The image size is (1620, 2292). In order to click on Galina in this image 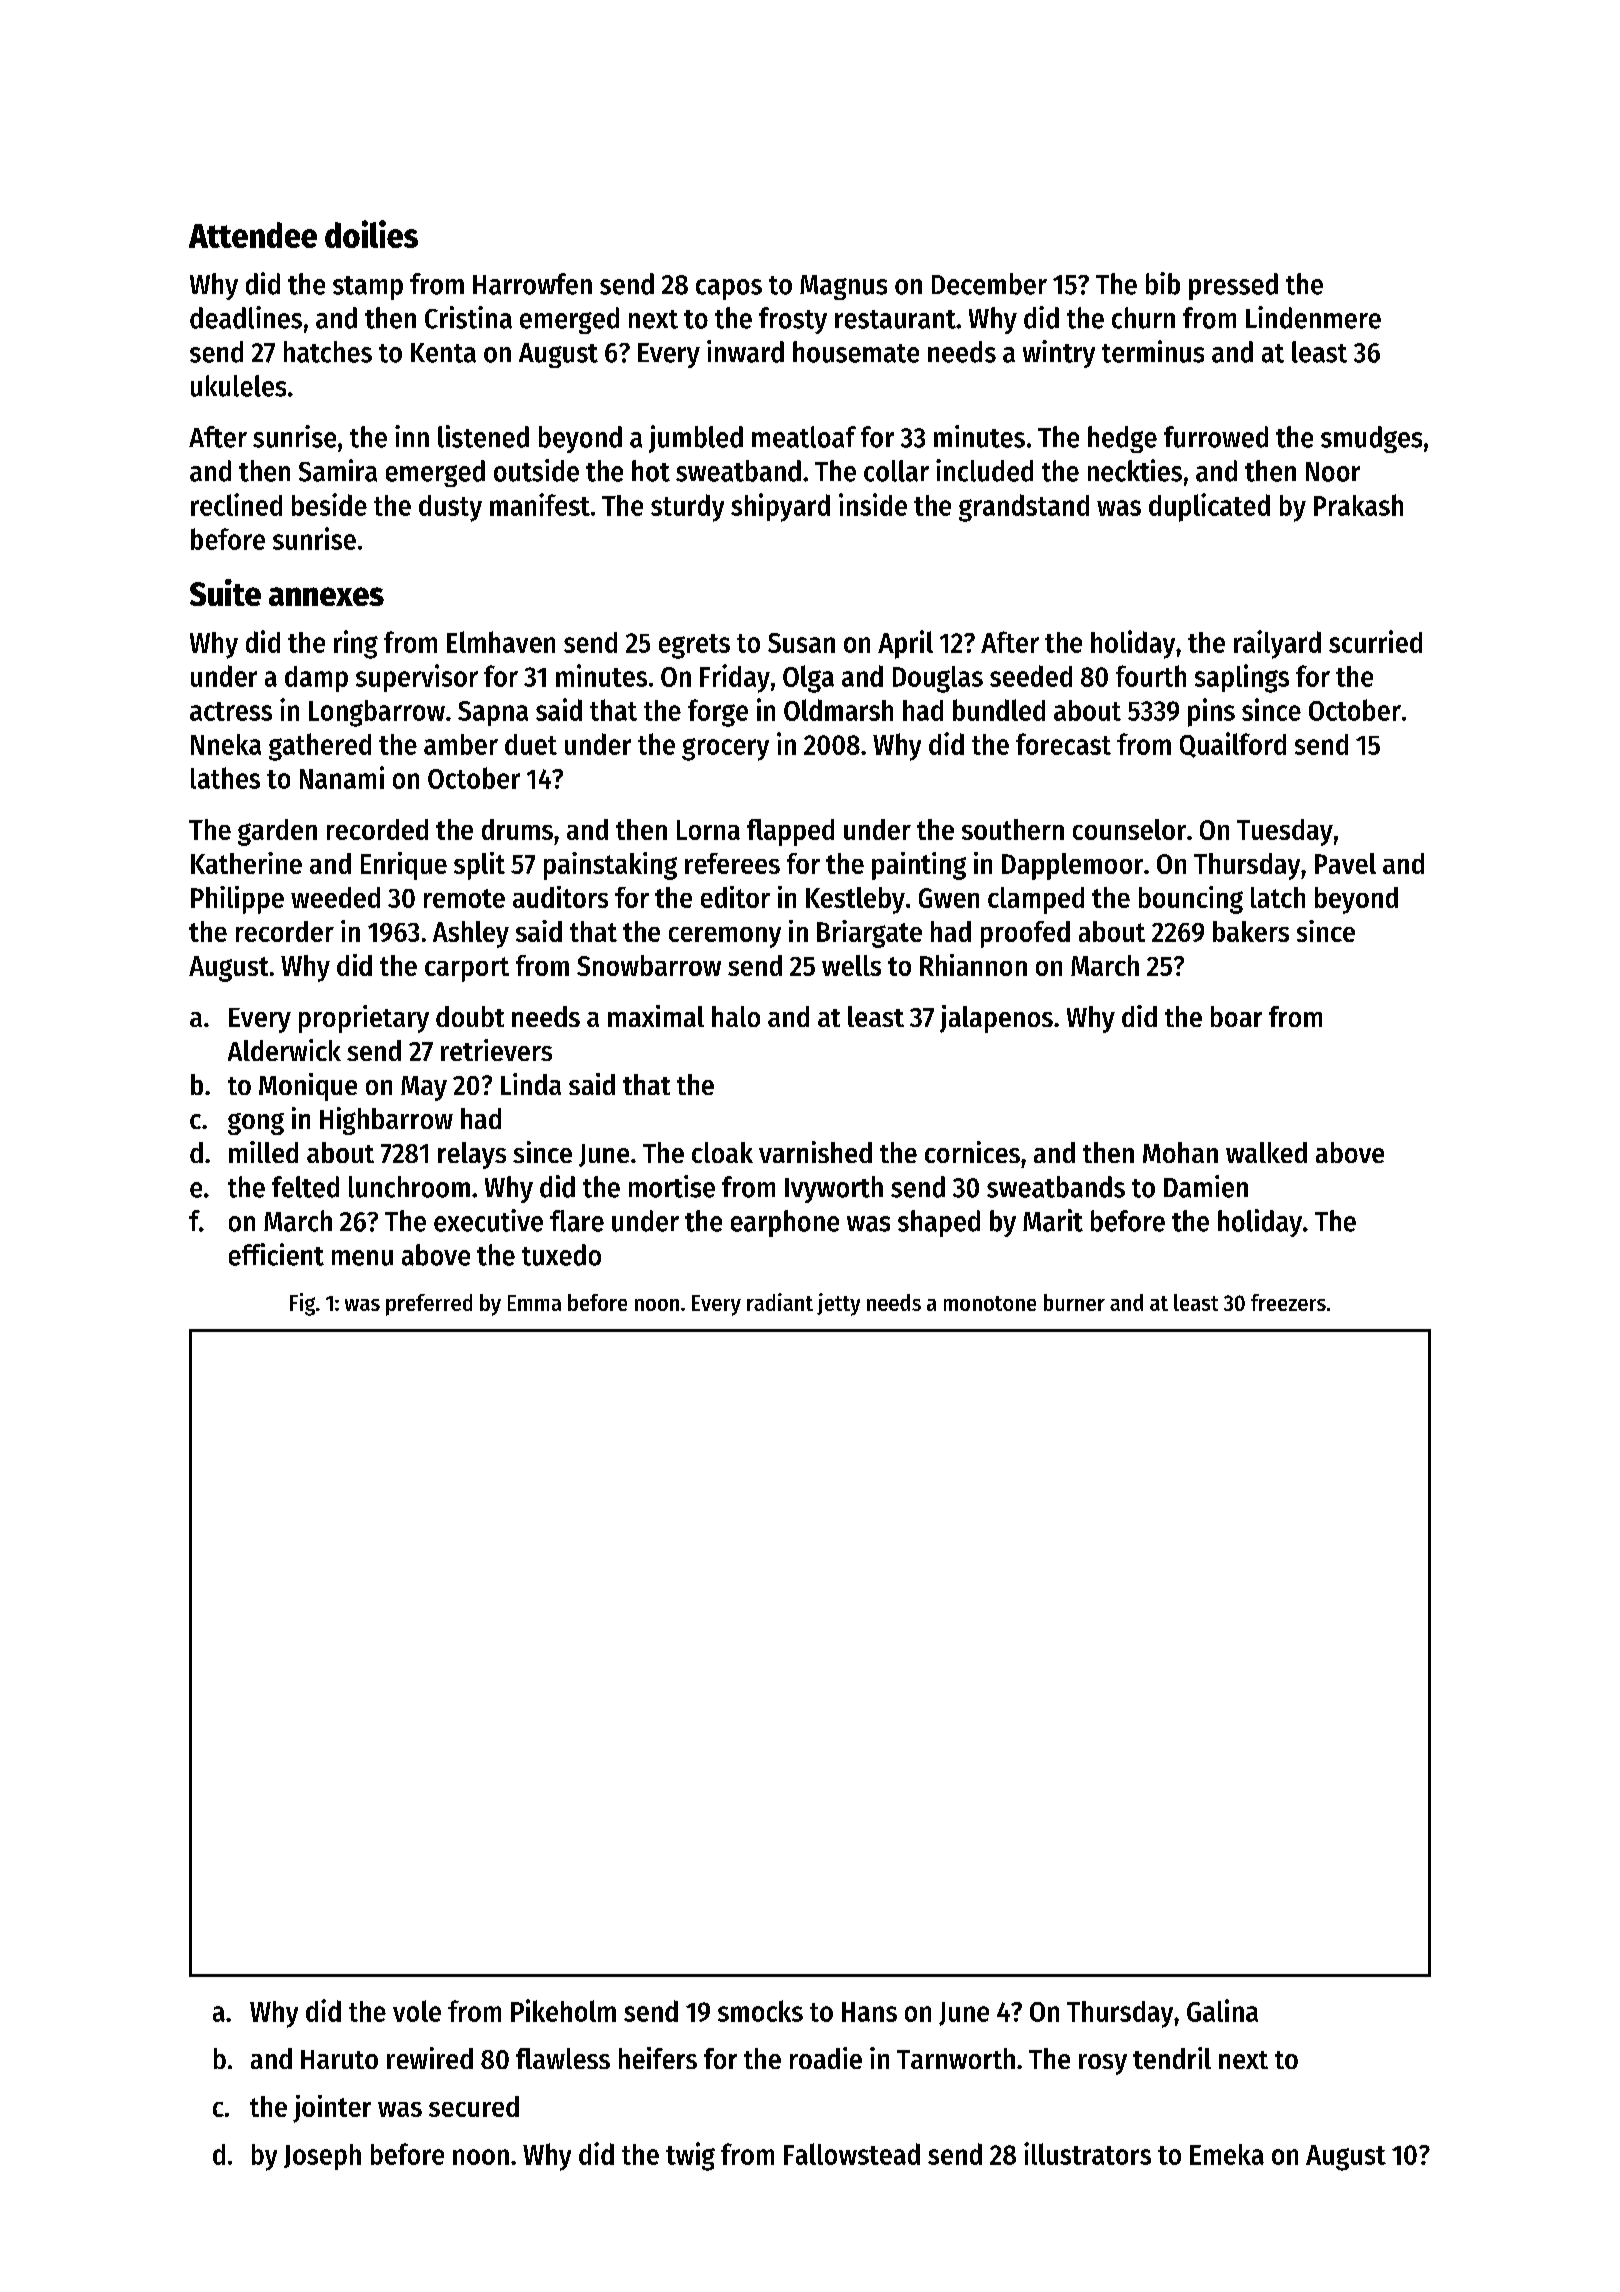, I will do `click(1222, 2010)`.
